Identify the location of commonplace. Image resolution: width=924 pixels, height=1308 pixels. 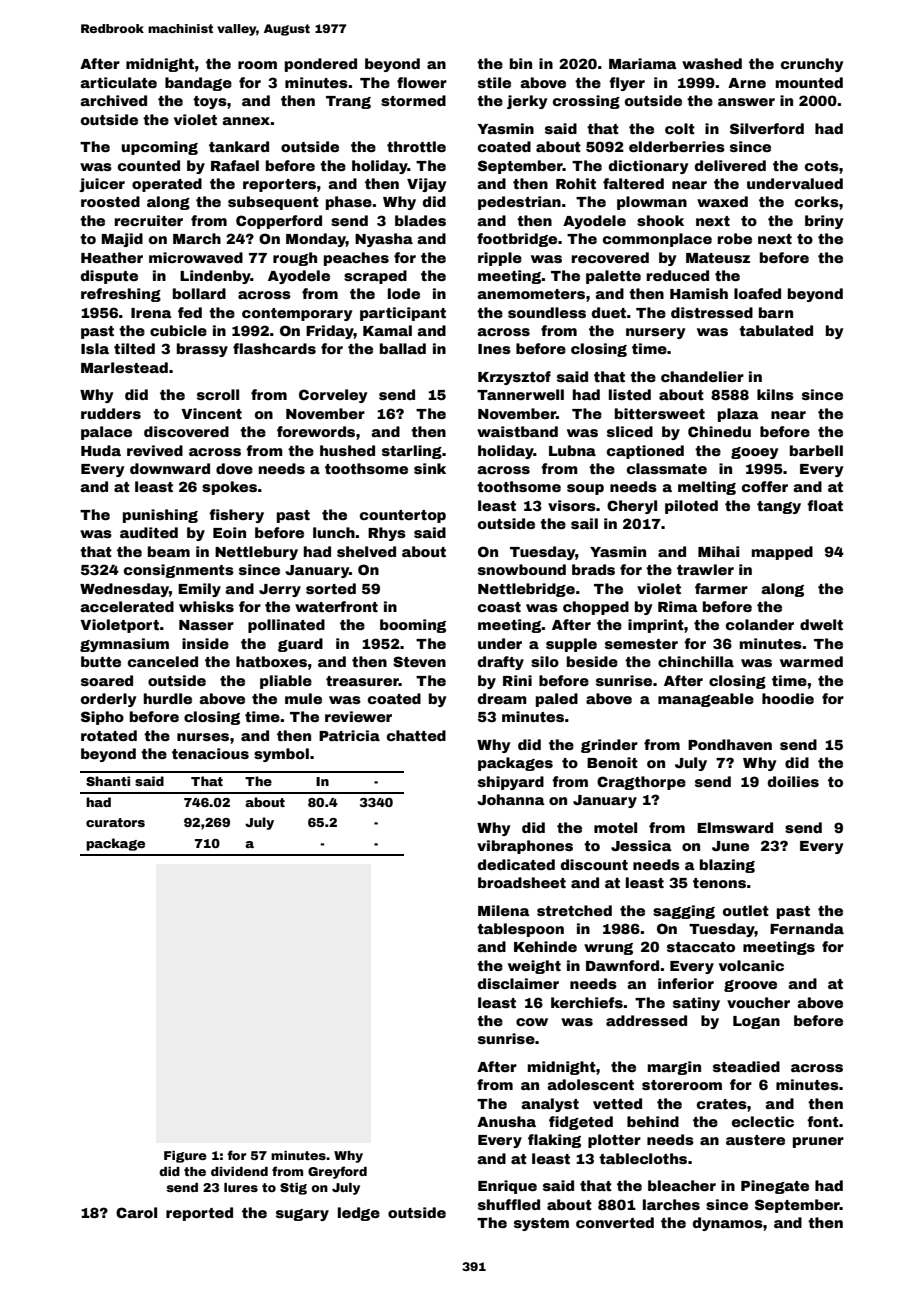
(657, 240).
